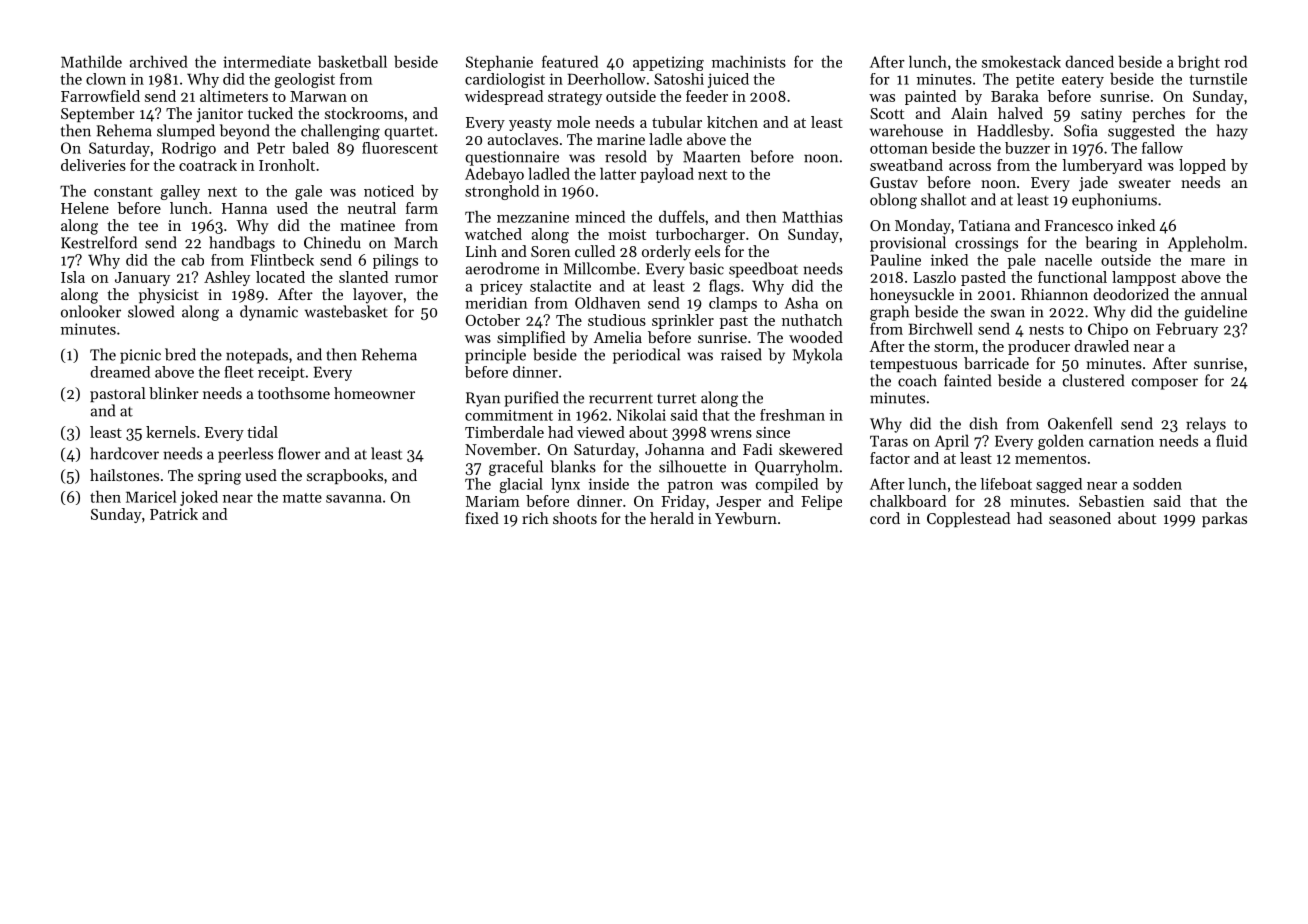  What do you see at coordinates (262, 432) in the page?
I see `tidal` at bounding box center [262, 432].
